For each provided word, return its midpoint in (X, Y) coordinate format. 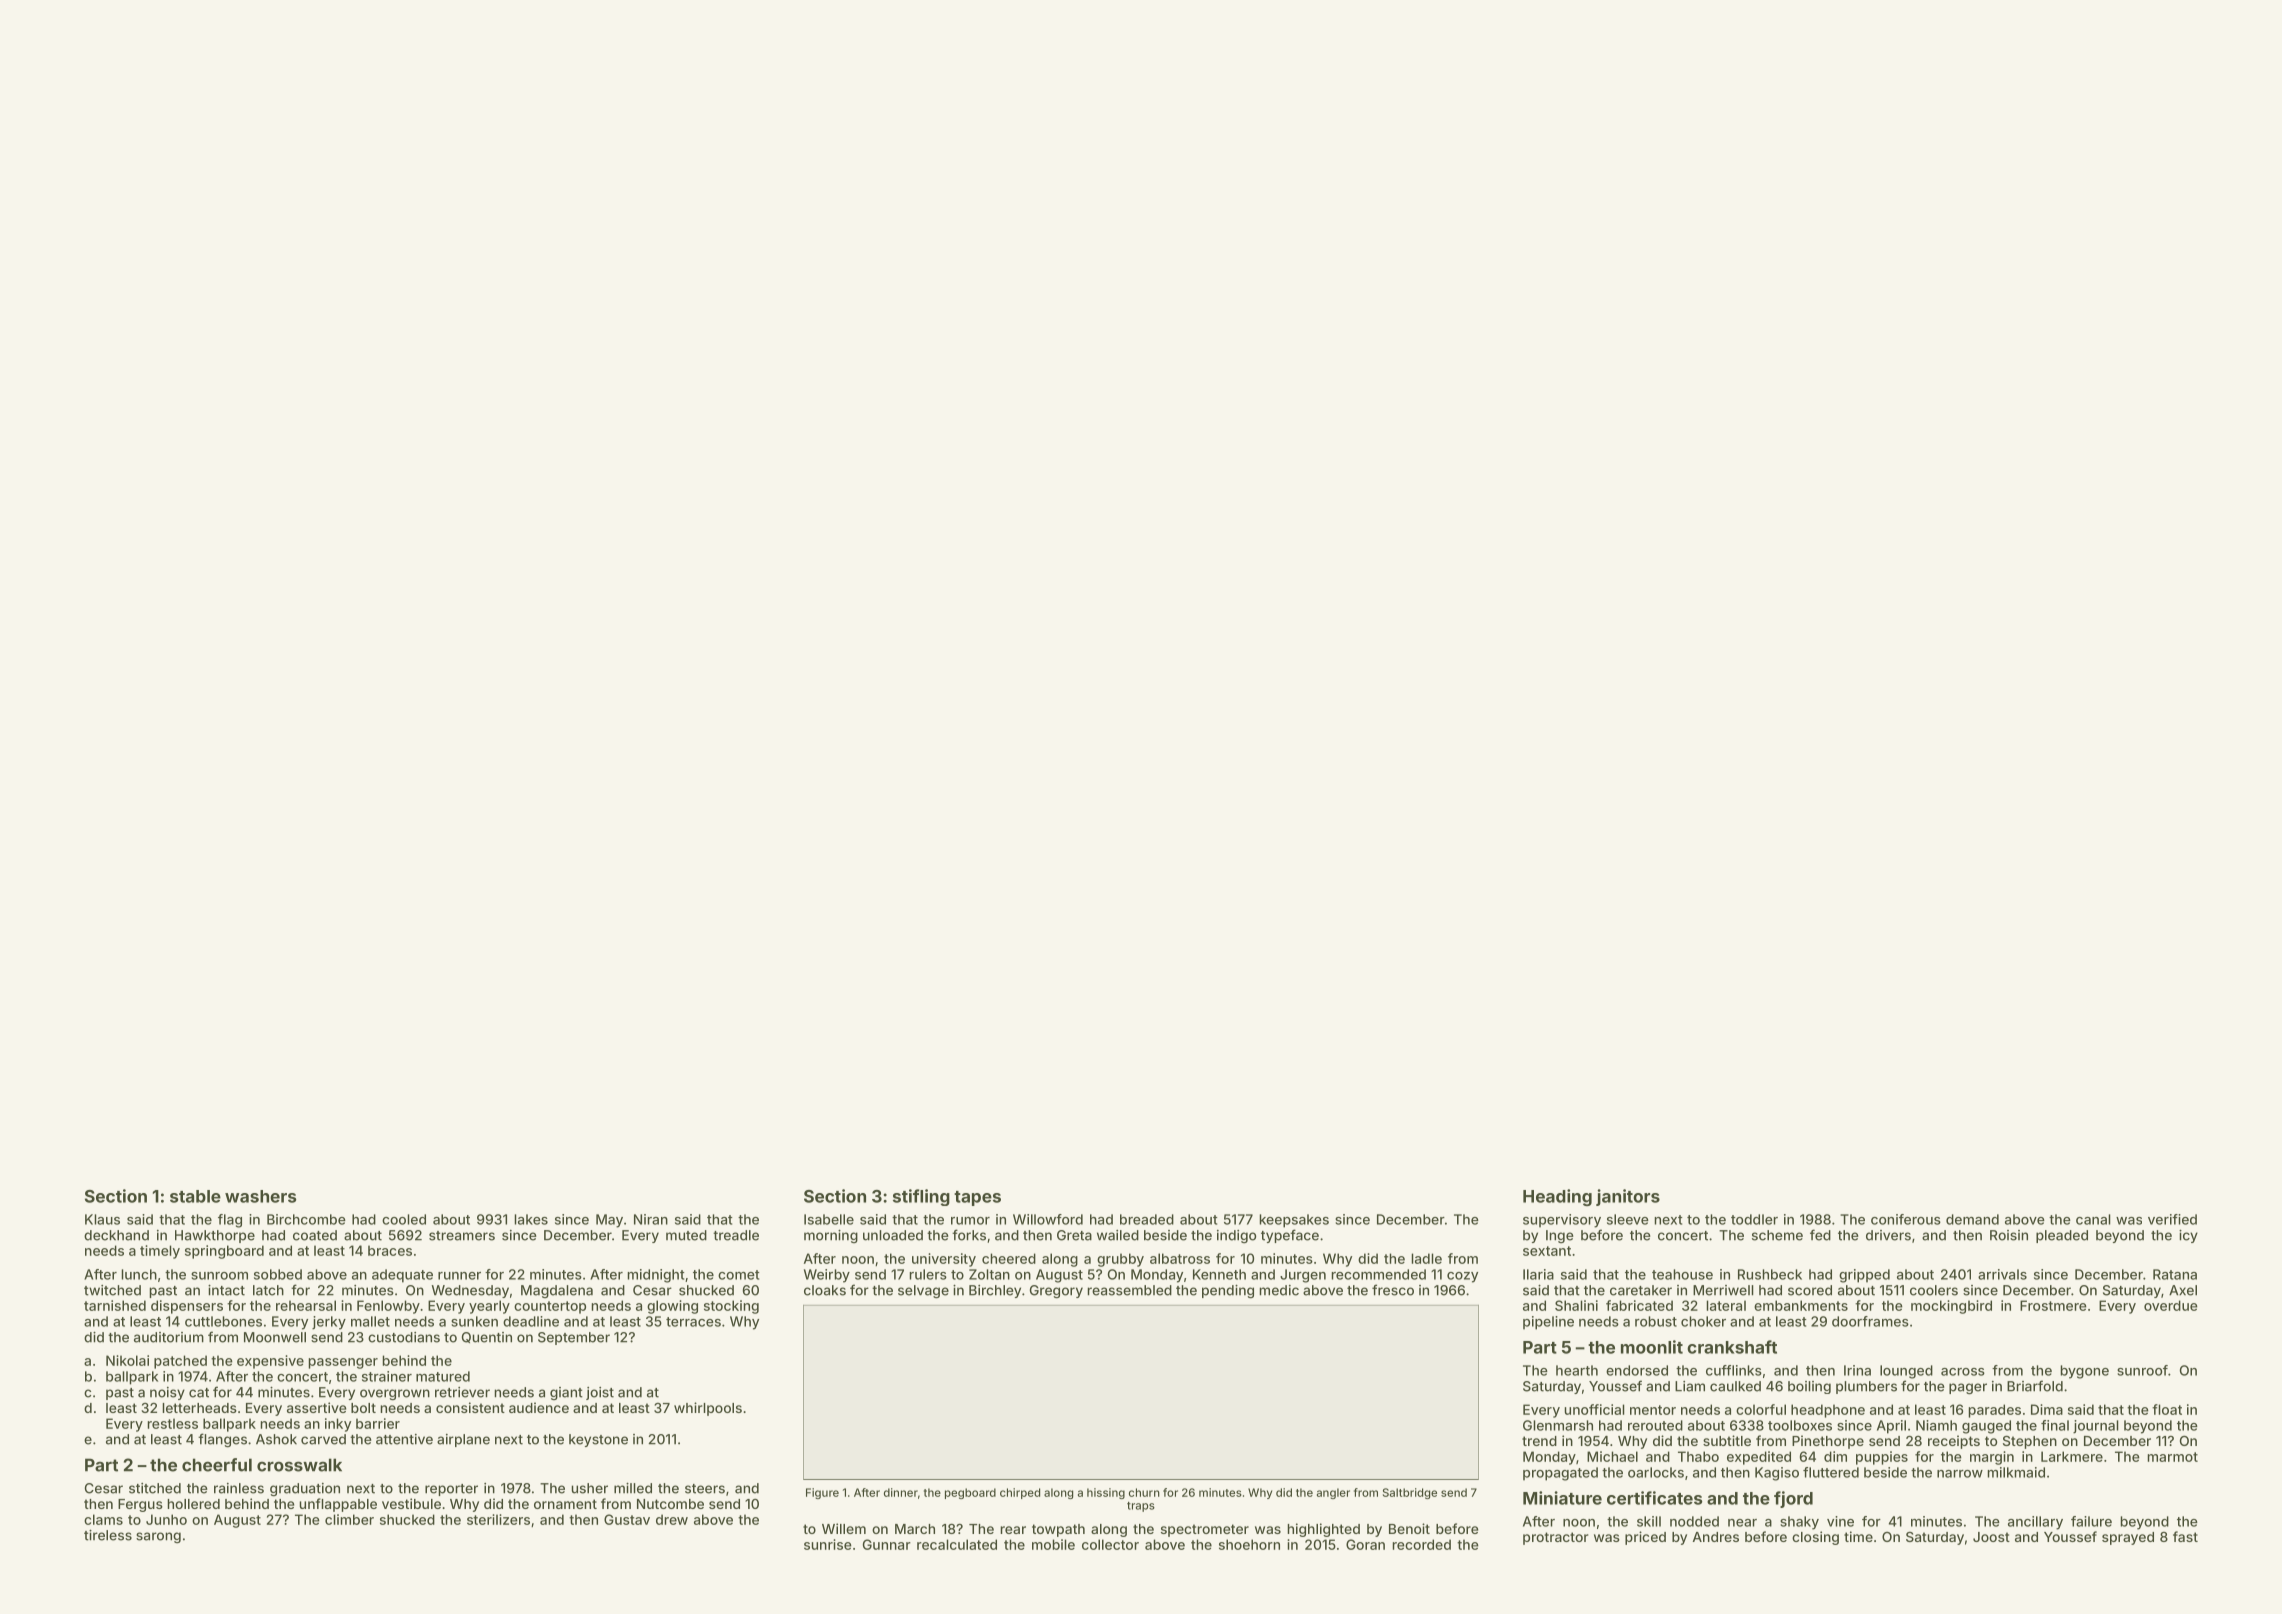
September (574, 1338)
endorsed (1637, 1370)
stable (195, 1196)
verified (2172, 1219)
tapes (977, 1198)
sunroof (2142, 1370)
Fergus (140, 1505)
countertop (550, 1307)
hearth (1577, 1370)
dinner (901, 1492)
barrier (378, 1423)
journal (2096, 1427)
